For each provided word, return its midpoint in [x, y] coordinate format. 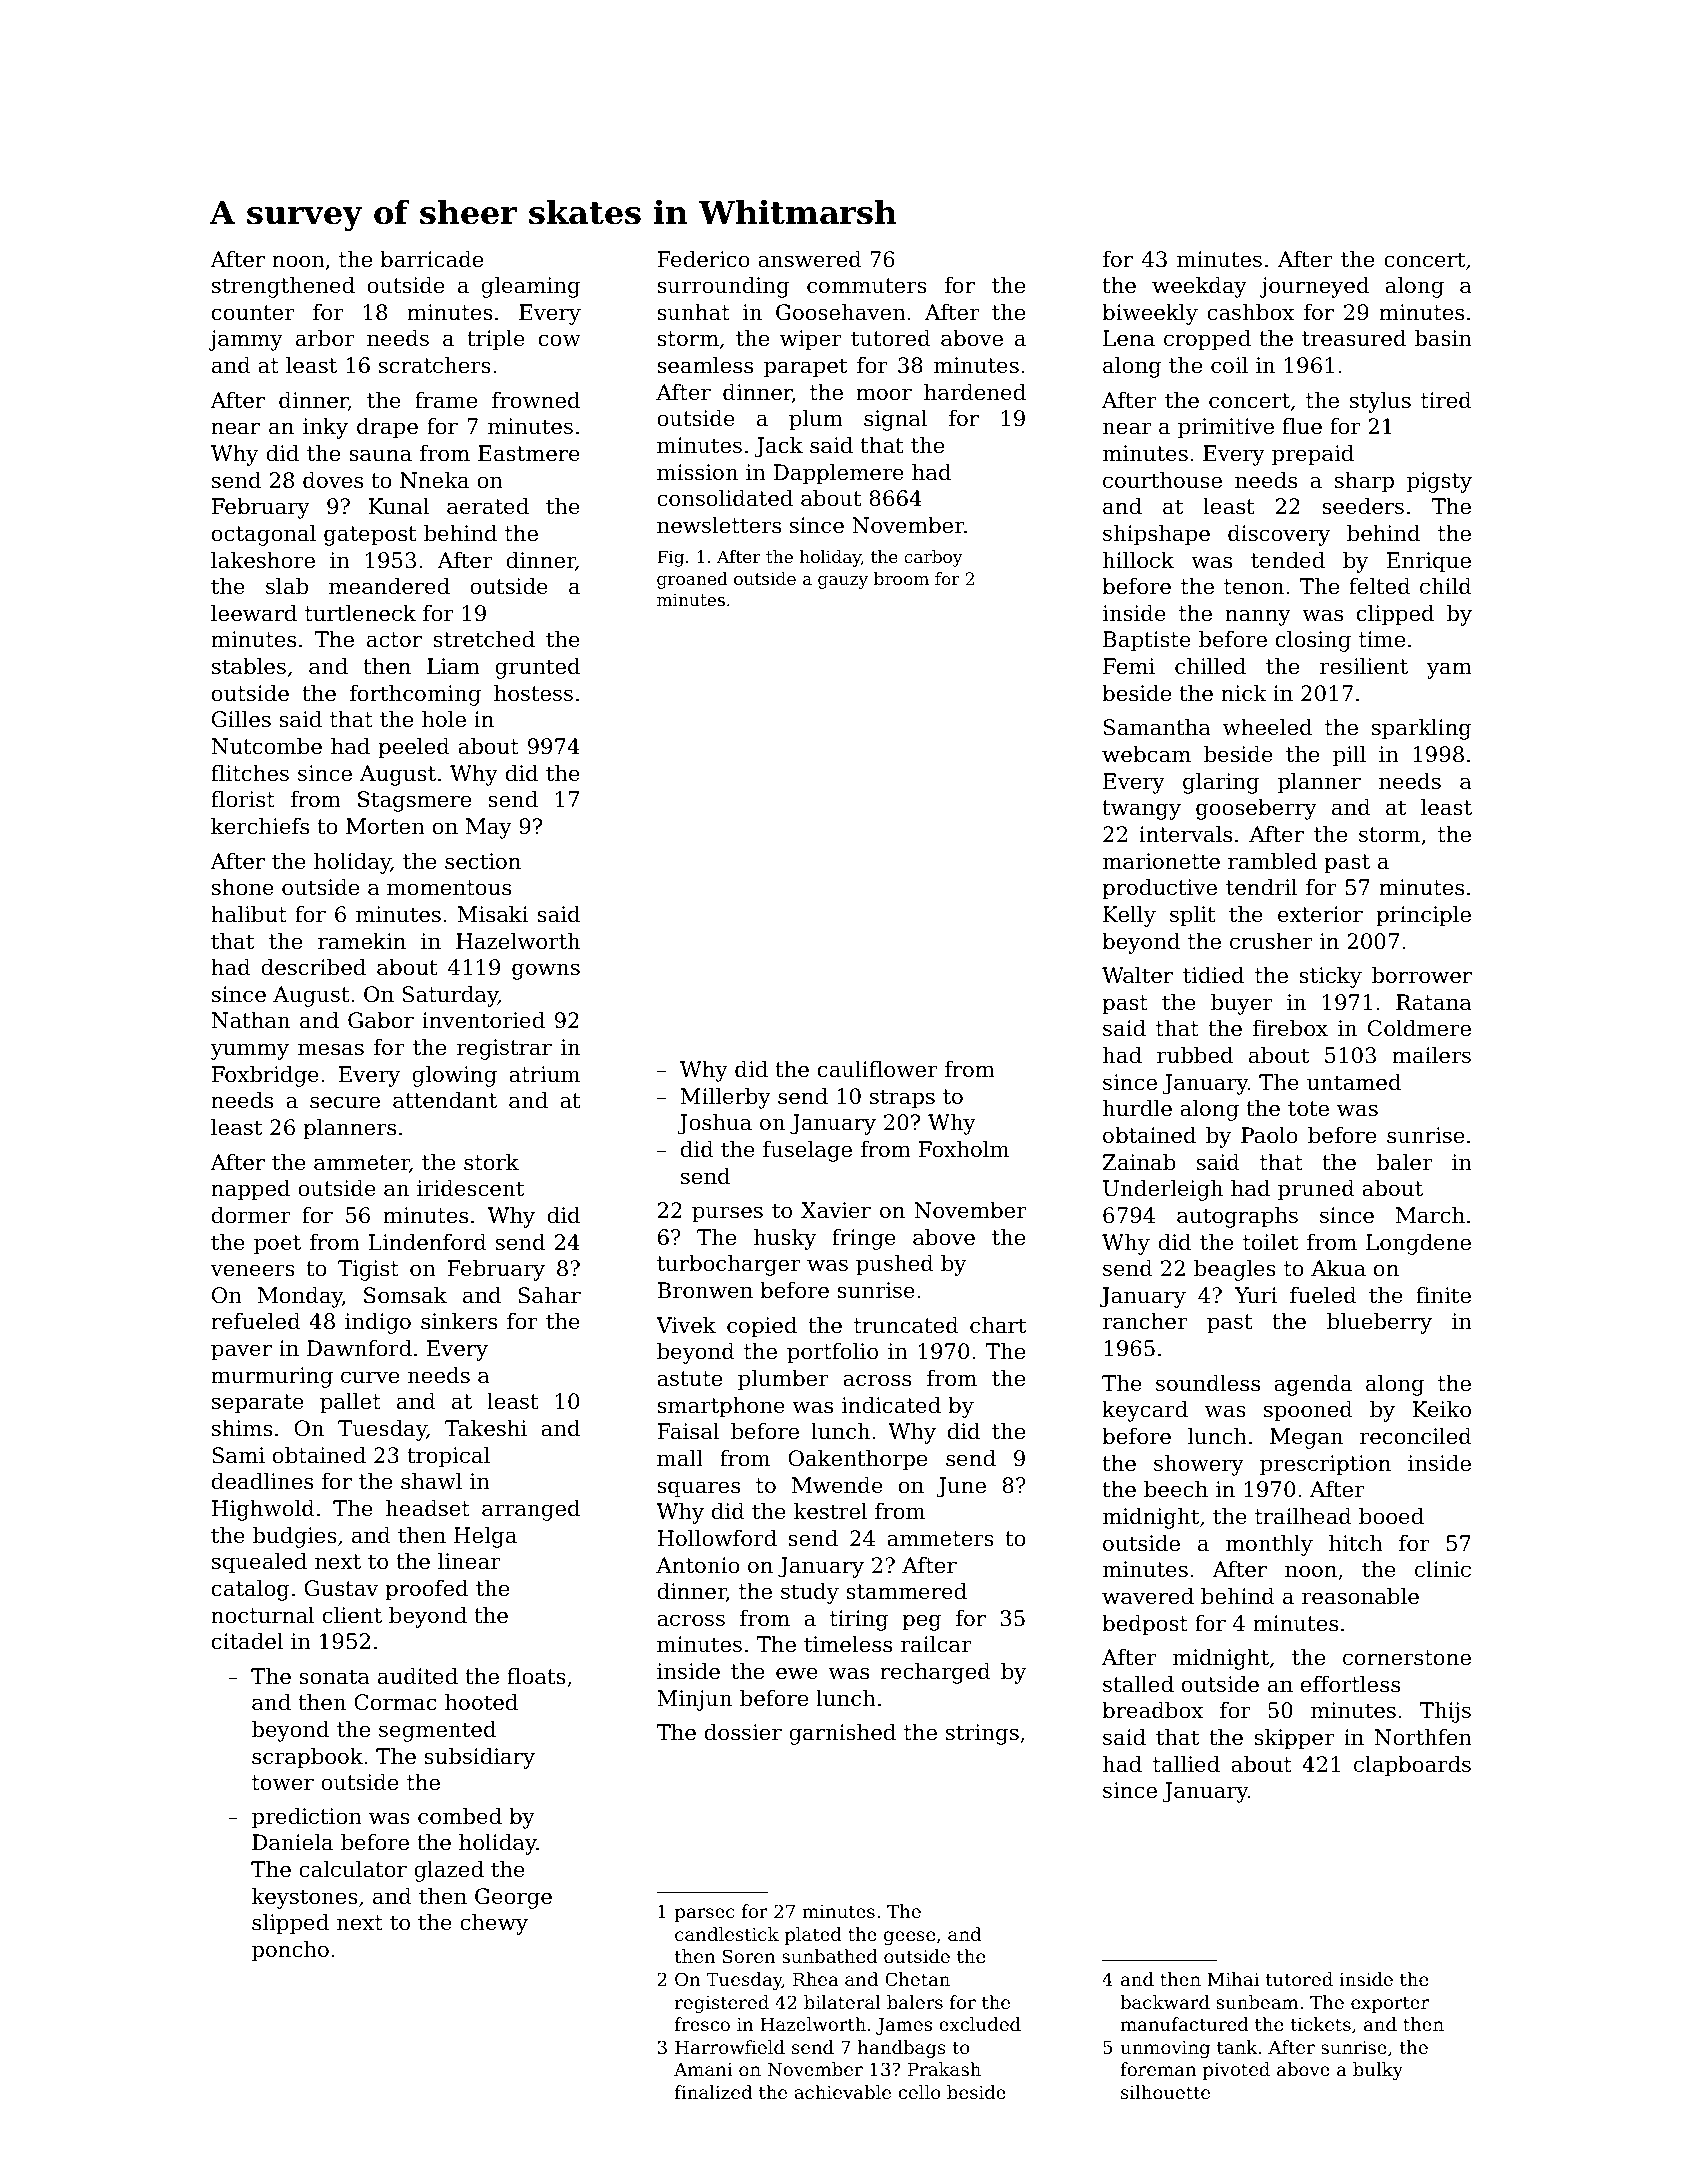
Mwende [837, 1485]
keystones [305, 1898]
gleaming [530, 287]
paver [241, 1352]
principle [1423, 916]
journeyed [1314, 287]
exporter [1390, 2004]
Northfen [1423, 1737]
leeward [254, 613]
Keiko [1441, 1409]
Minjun [694, 1700]
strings [982, 1734]
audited [418, 1676]
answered [810, 259]
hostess [533, 693]
